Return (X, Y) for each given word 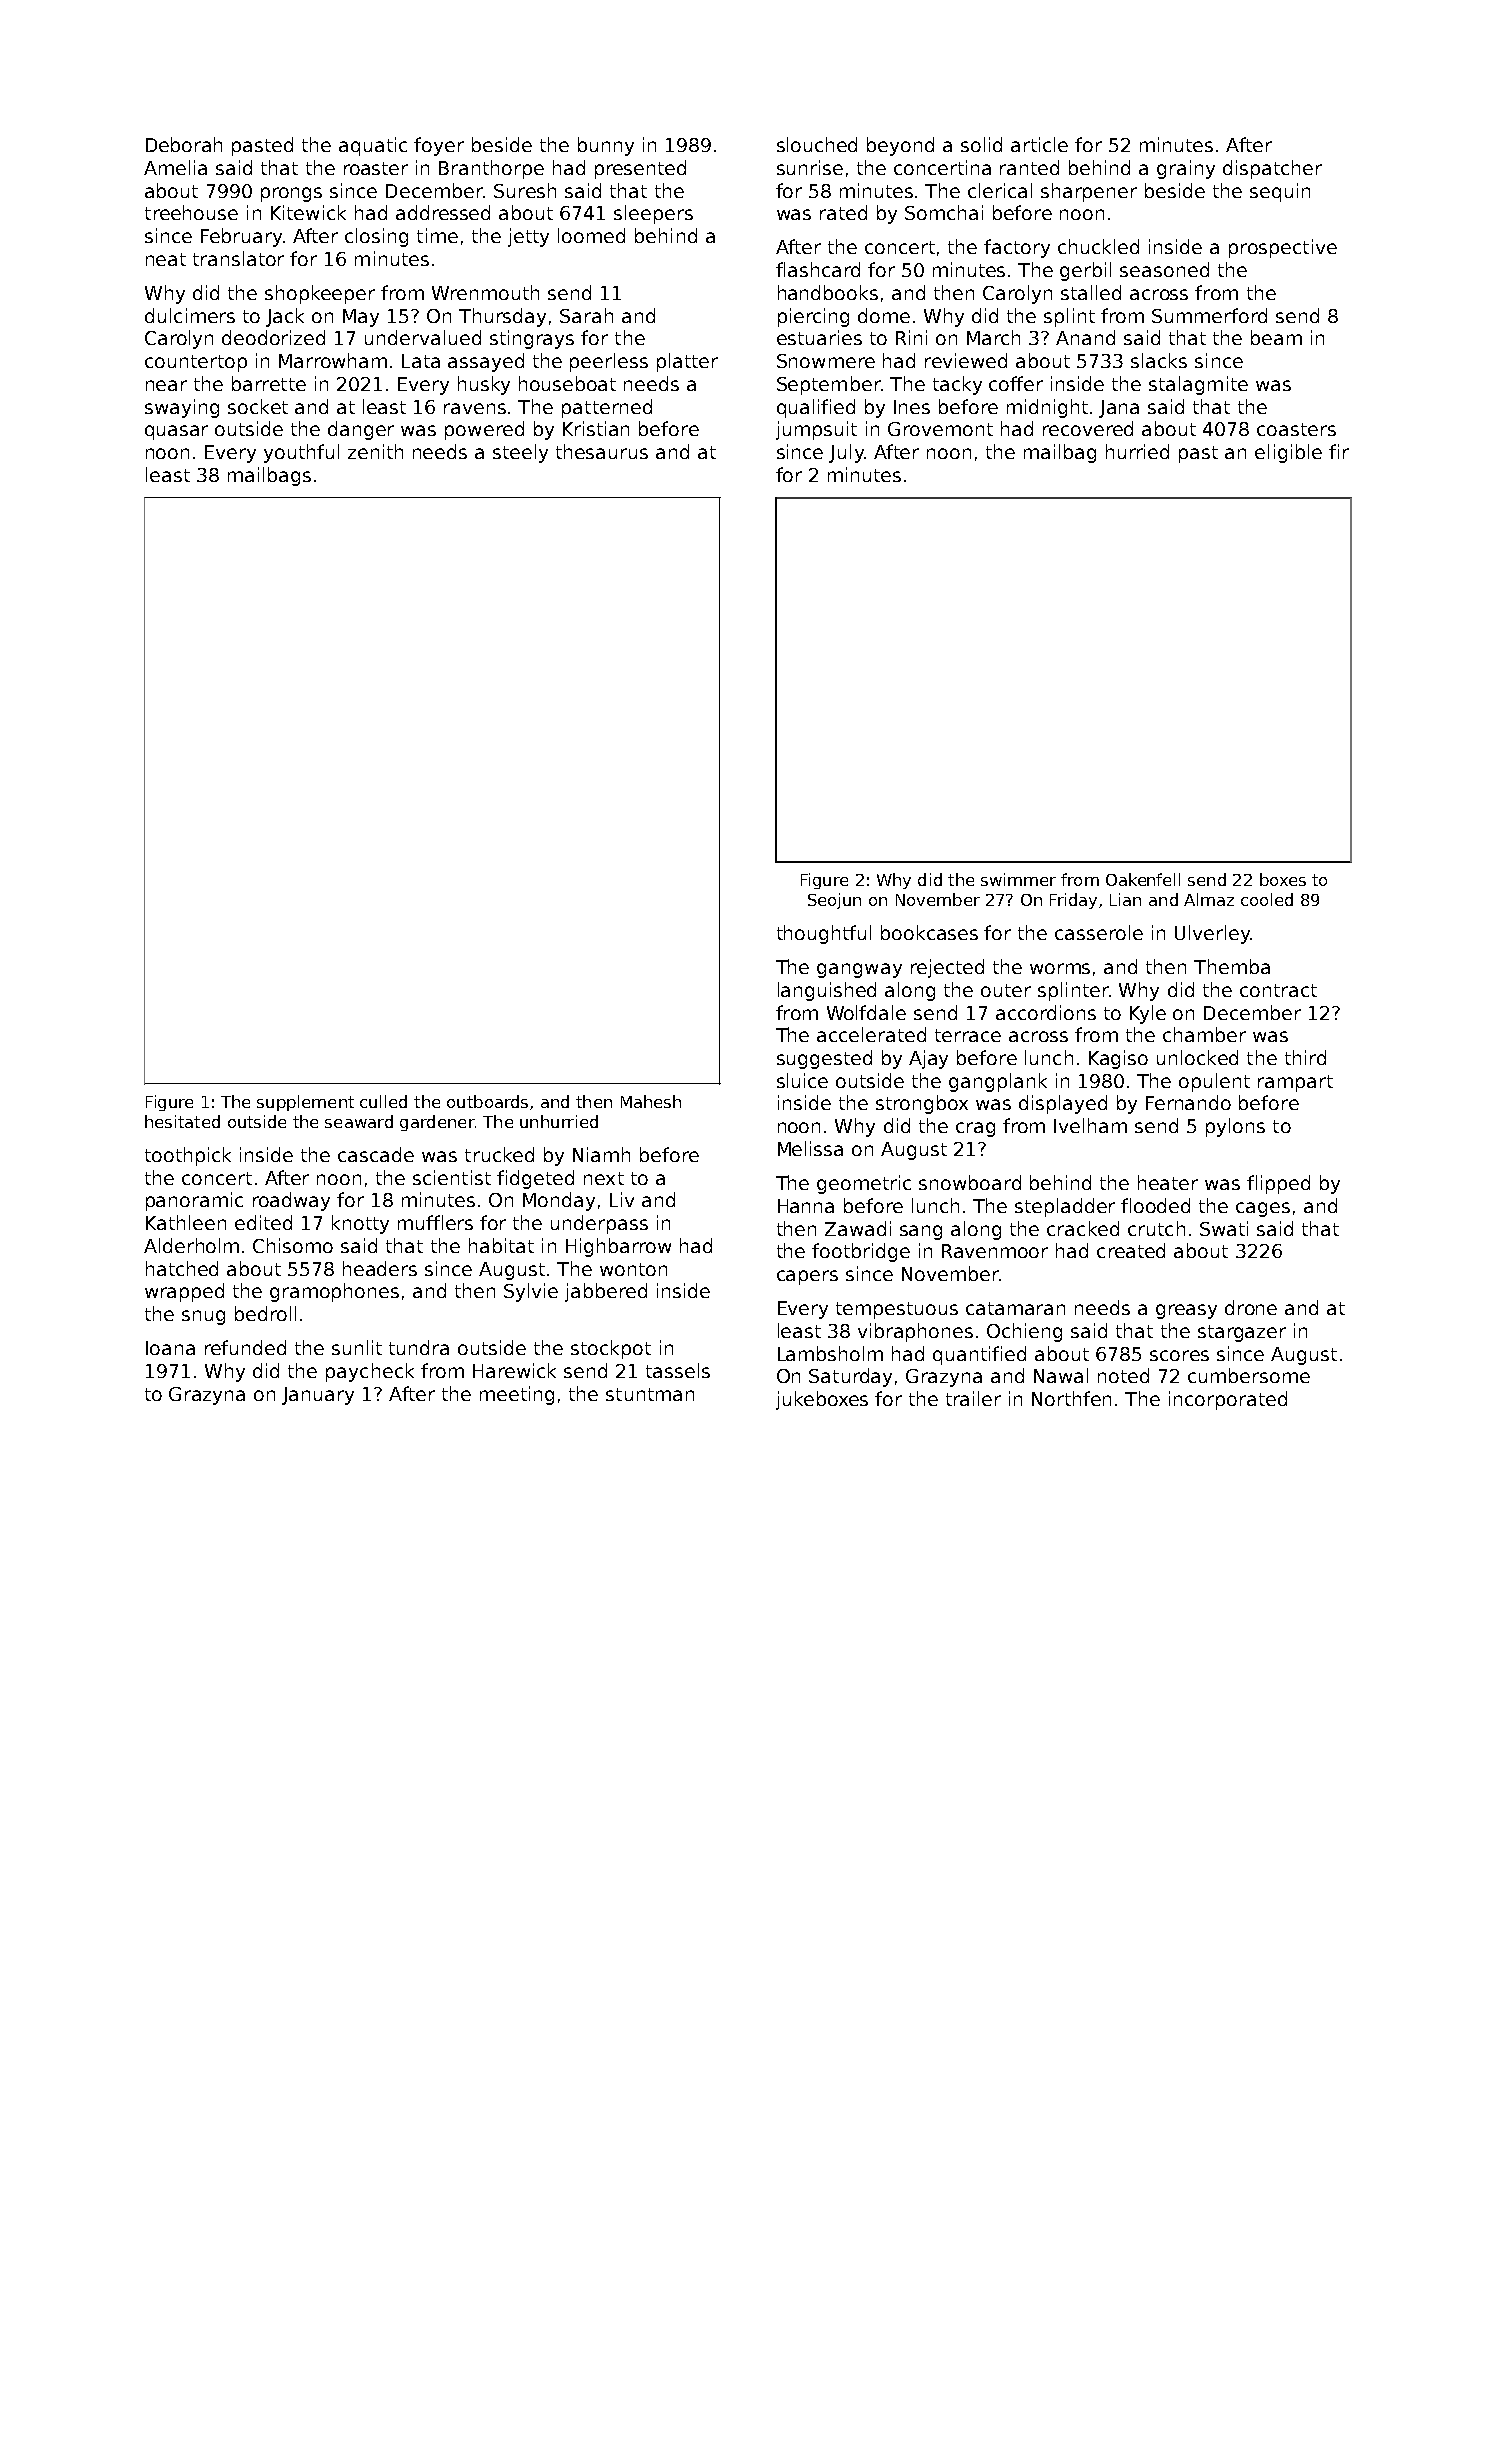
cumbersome (1249, 1375)
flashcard (818, 269)
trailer (973, 1398)
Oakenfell (1143, 879)
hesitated (182, 1121)
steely (520, 453)
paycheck (370, 1372)
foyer (439, 146)
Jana (1119, 409)
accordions (1046, 1012)
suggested (824, 1059)
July (846, 453)
